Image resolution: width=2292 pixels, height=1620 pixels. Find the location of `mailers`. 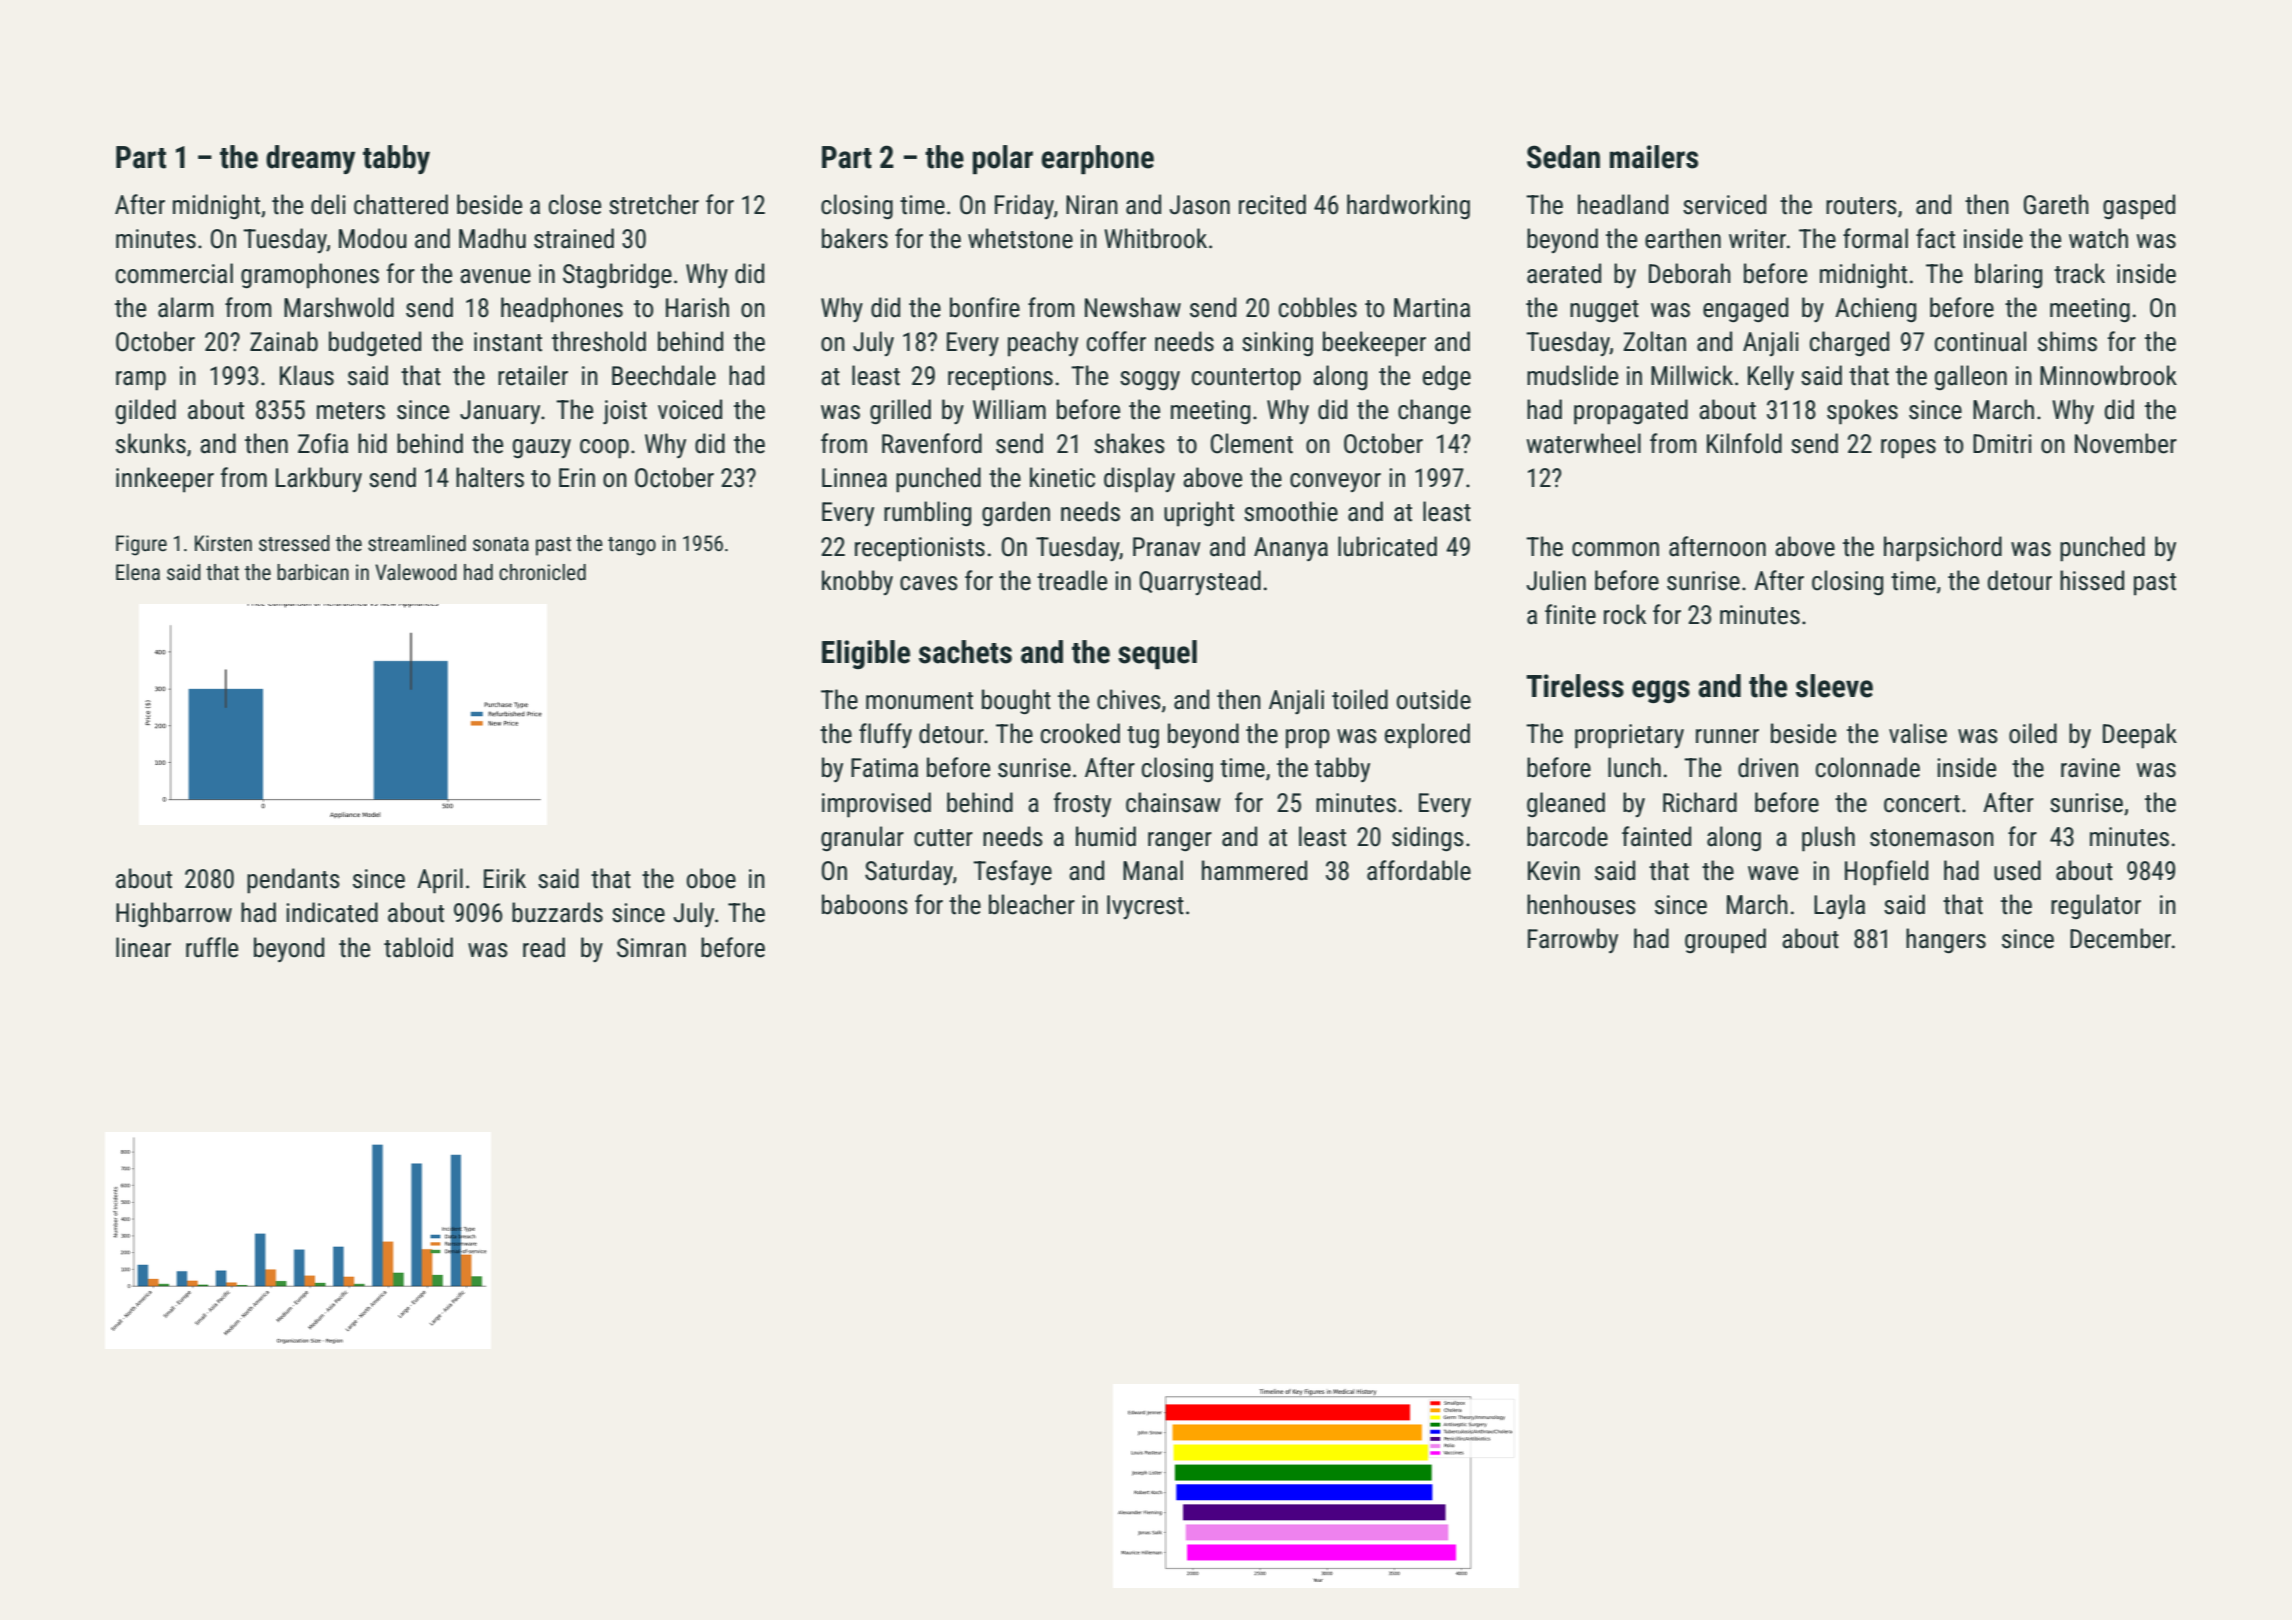

mailers is located at coordinates (1654, 157).
